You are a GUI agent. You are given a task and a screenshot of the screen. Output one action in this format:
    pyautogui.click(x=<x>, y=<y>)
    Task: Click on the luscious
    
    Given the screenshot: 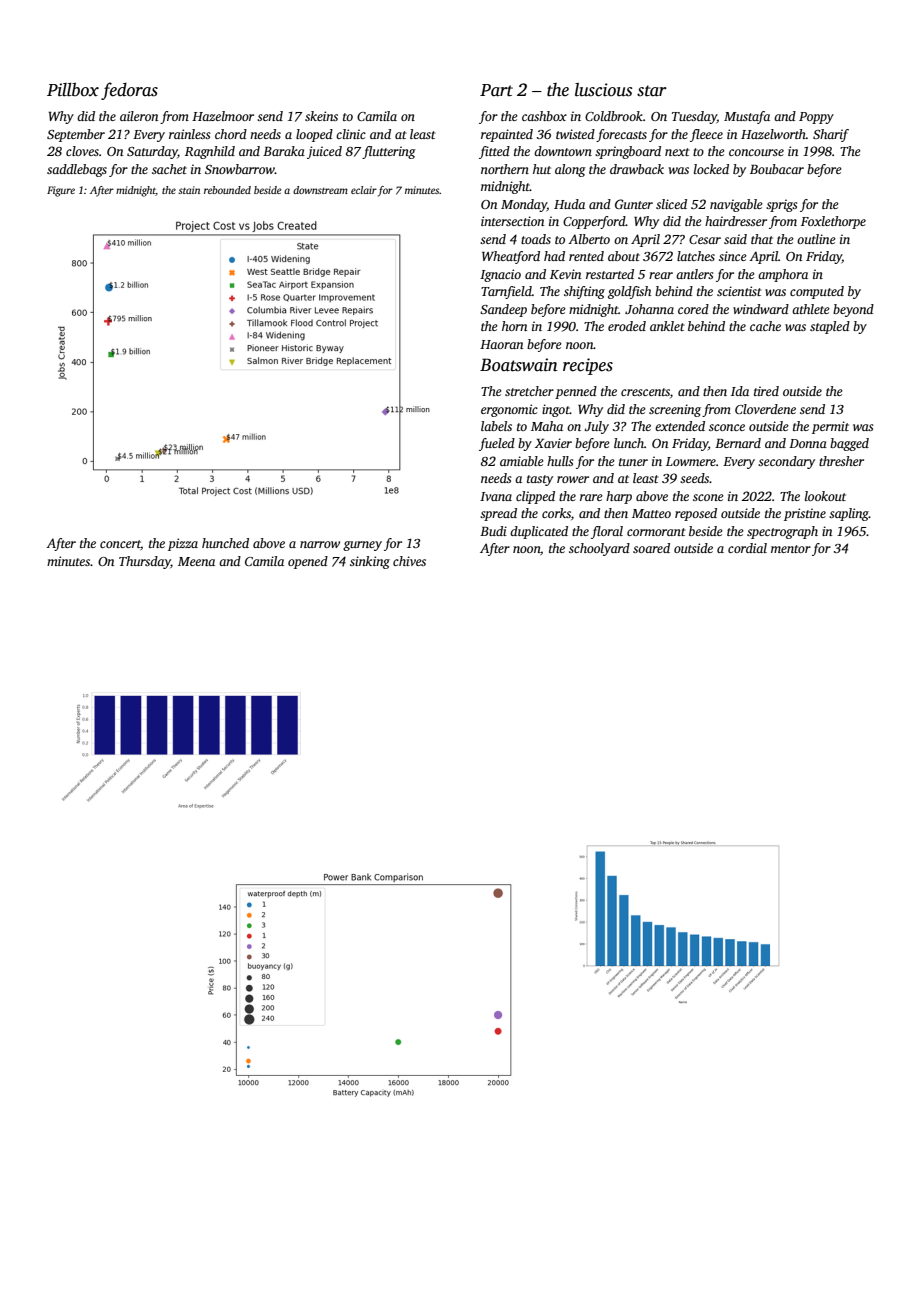 What is the action you would take?
    pyautogui.click(x=603, y=90)
